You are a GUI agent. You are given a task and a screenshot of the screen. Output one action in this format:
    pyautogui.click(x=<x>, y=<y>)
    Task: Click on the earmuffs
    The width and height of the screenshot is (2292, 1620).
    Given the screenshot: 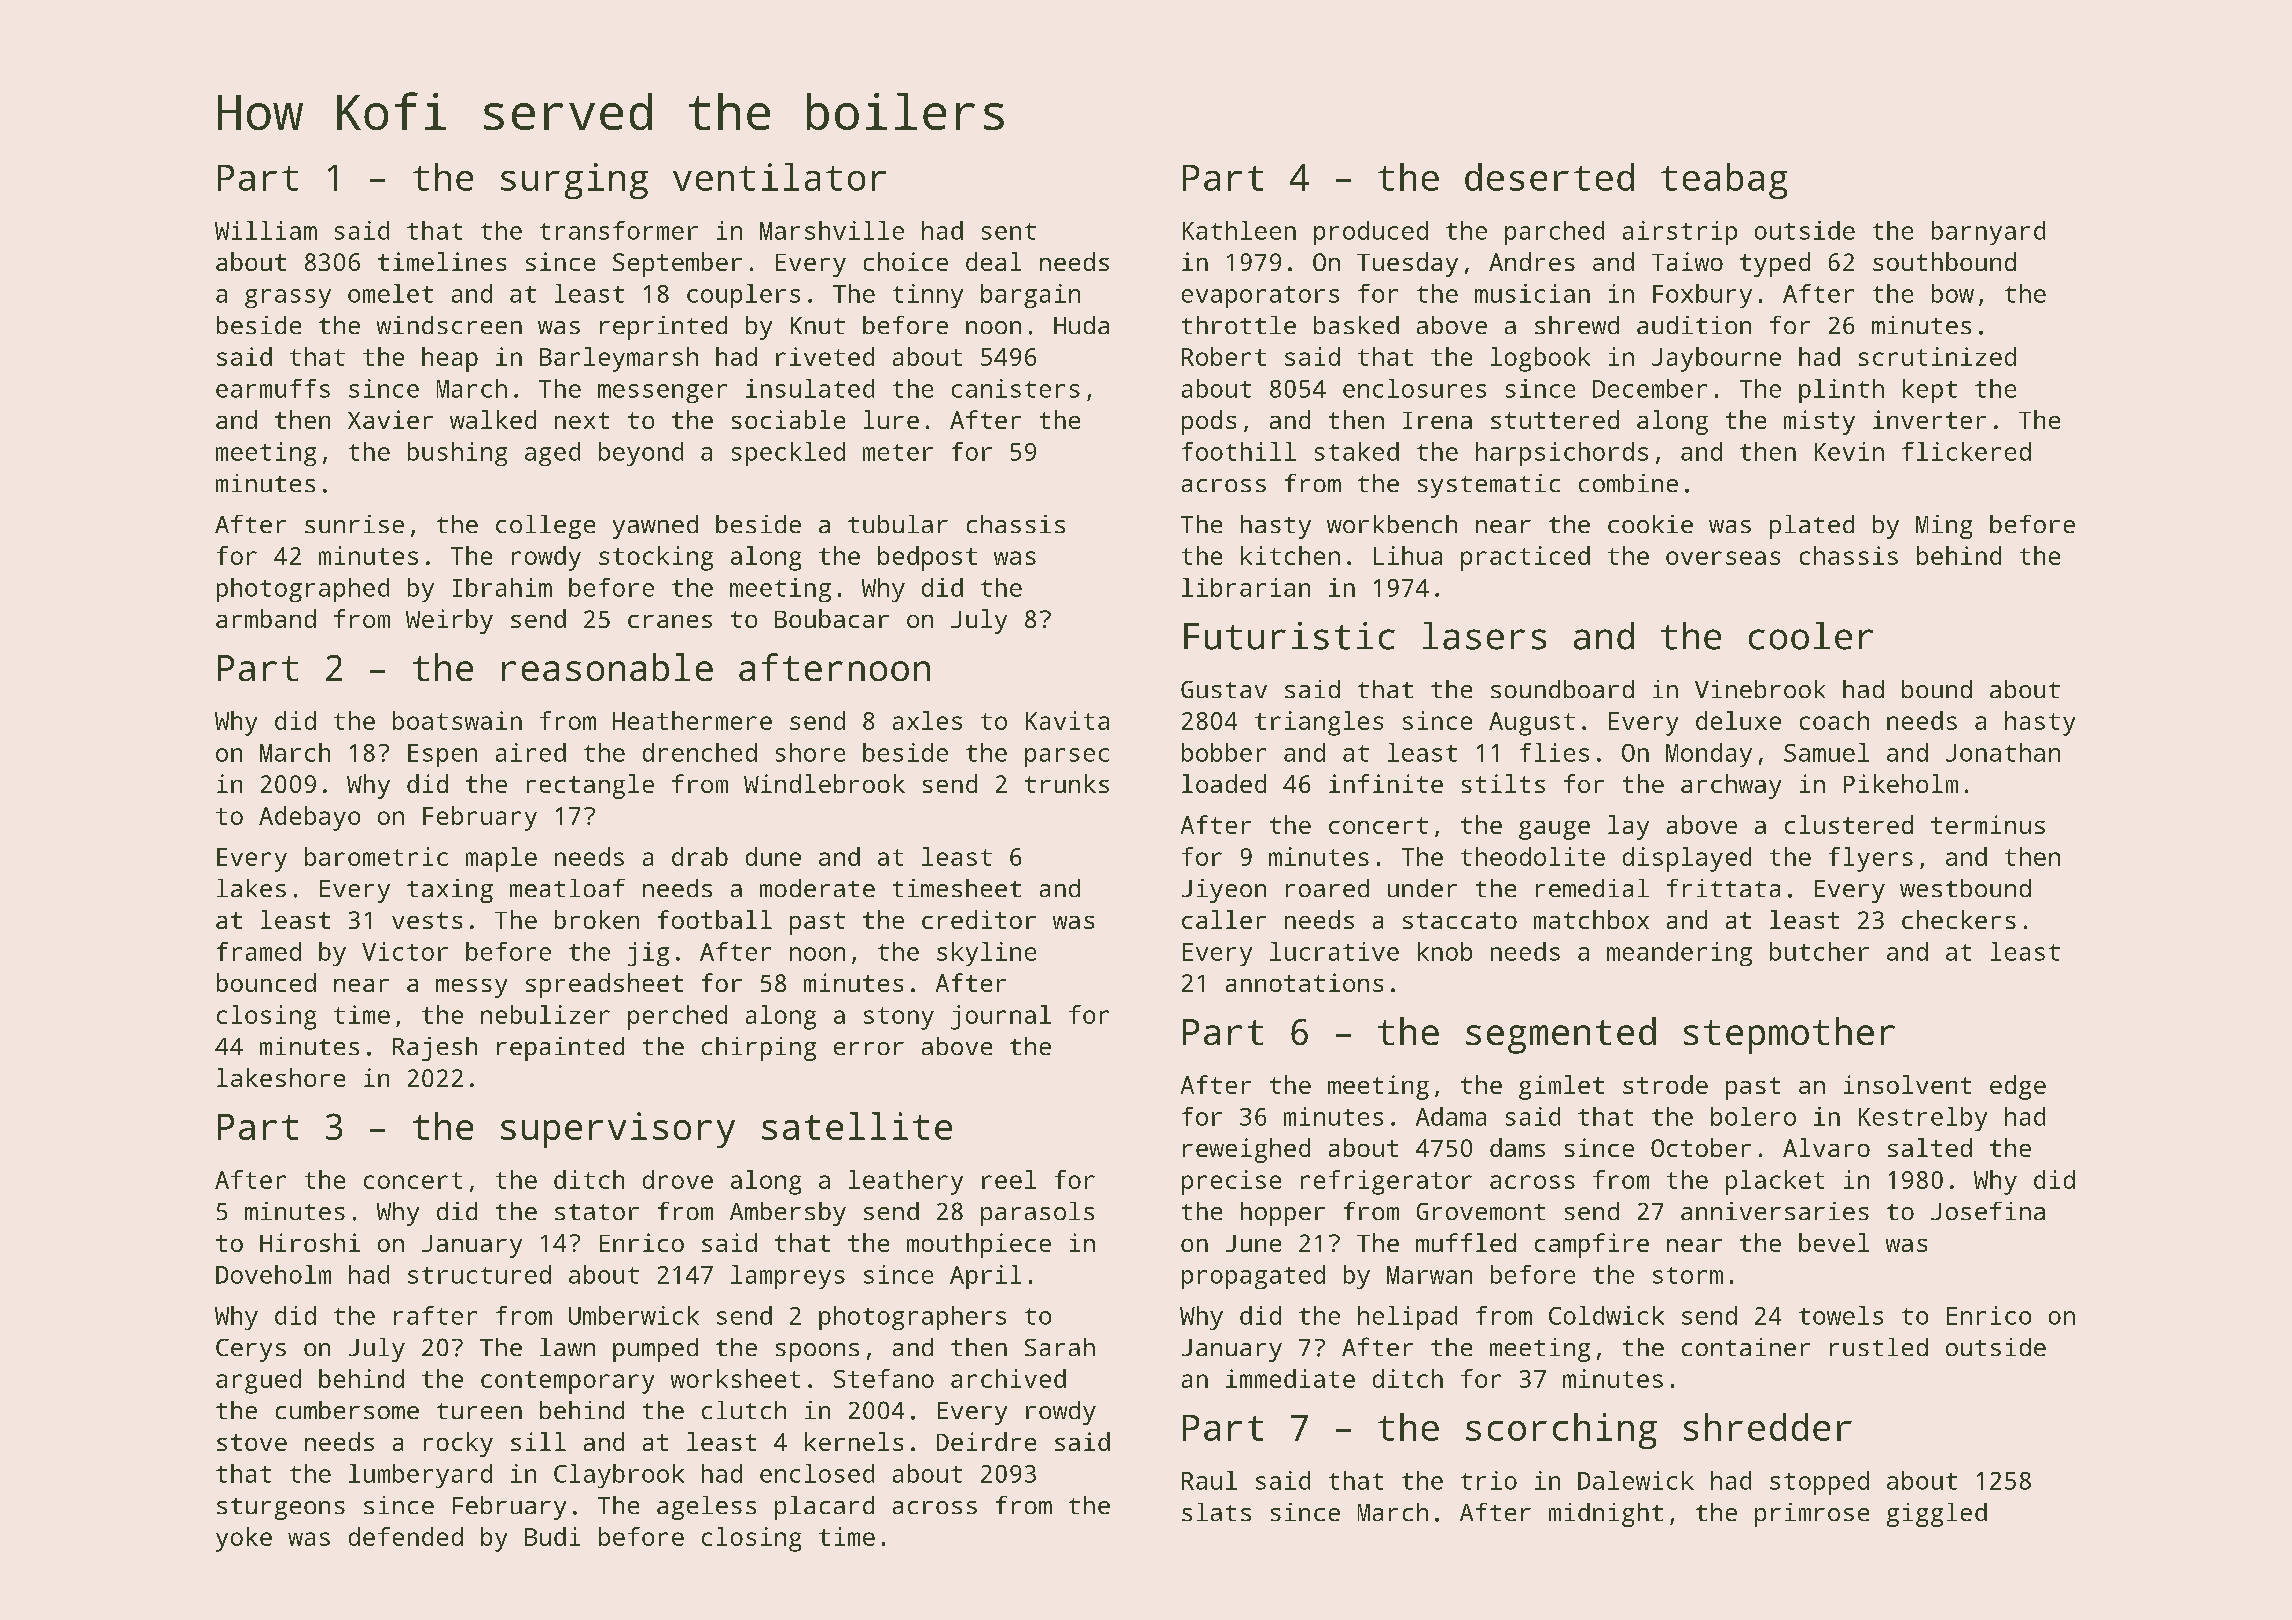 What is the action you would take?
    pyautogui.click(x=273, y=388)
